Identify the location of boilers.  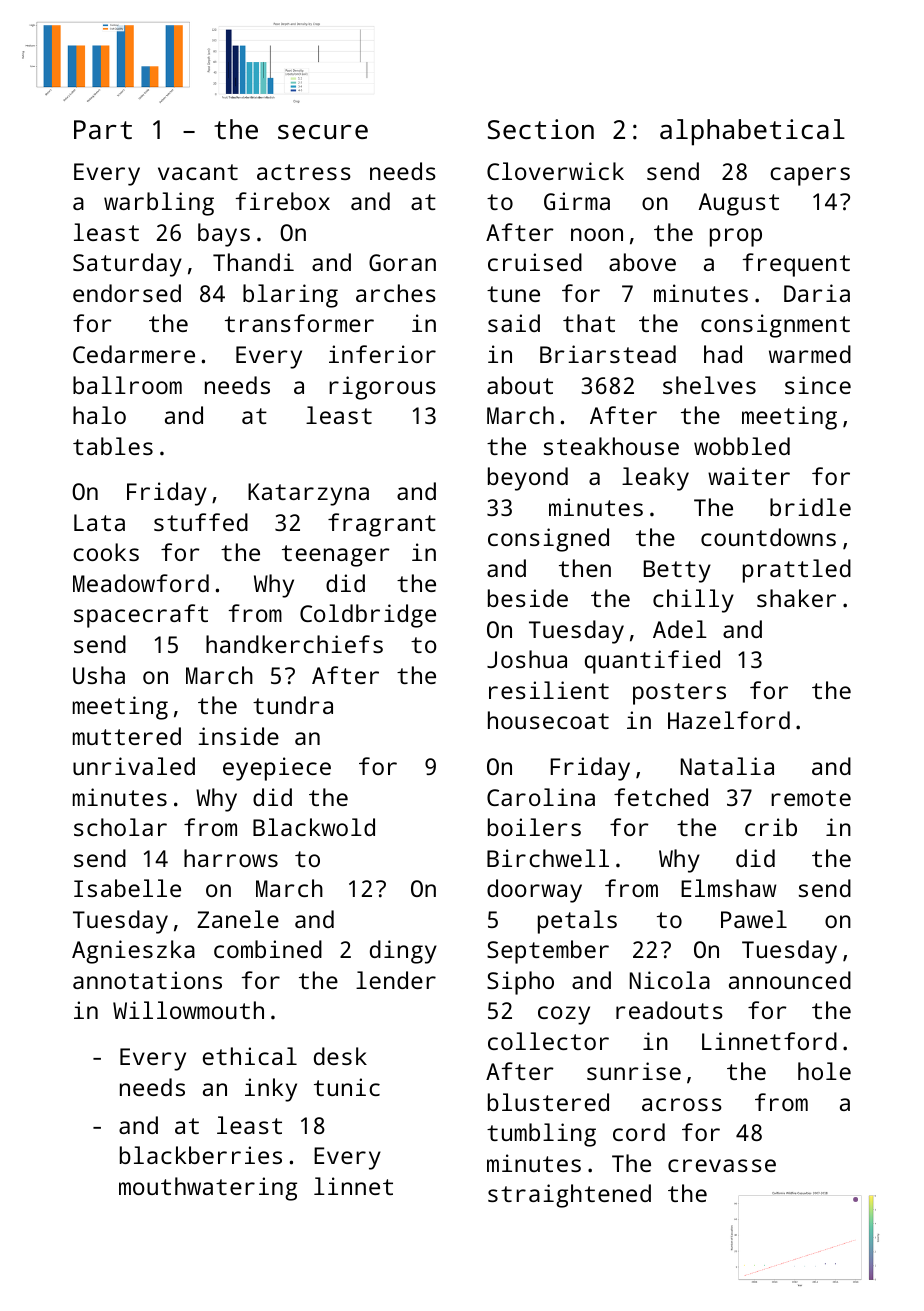
(534, 827).
